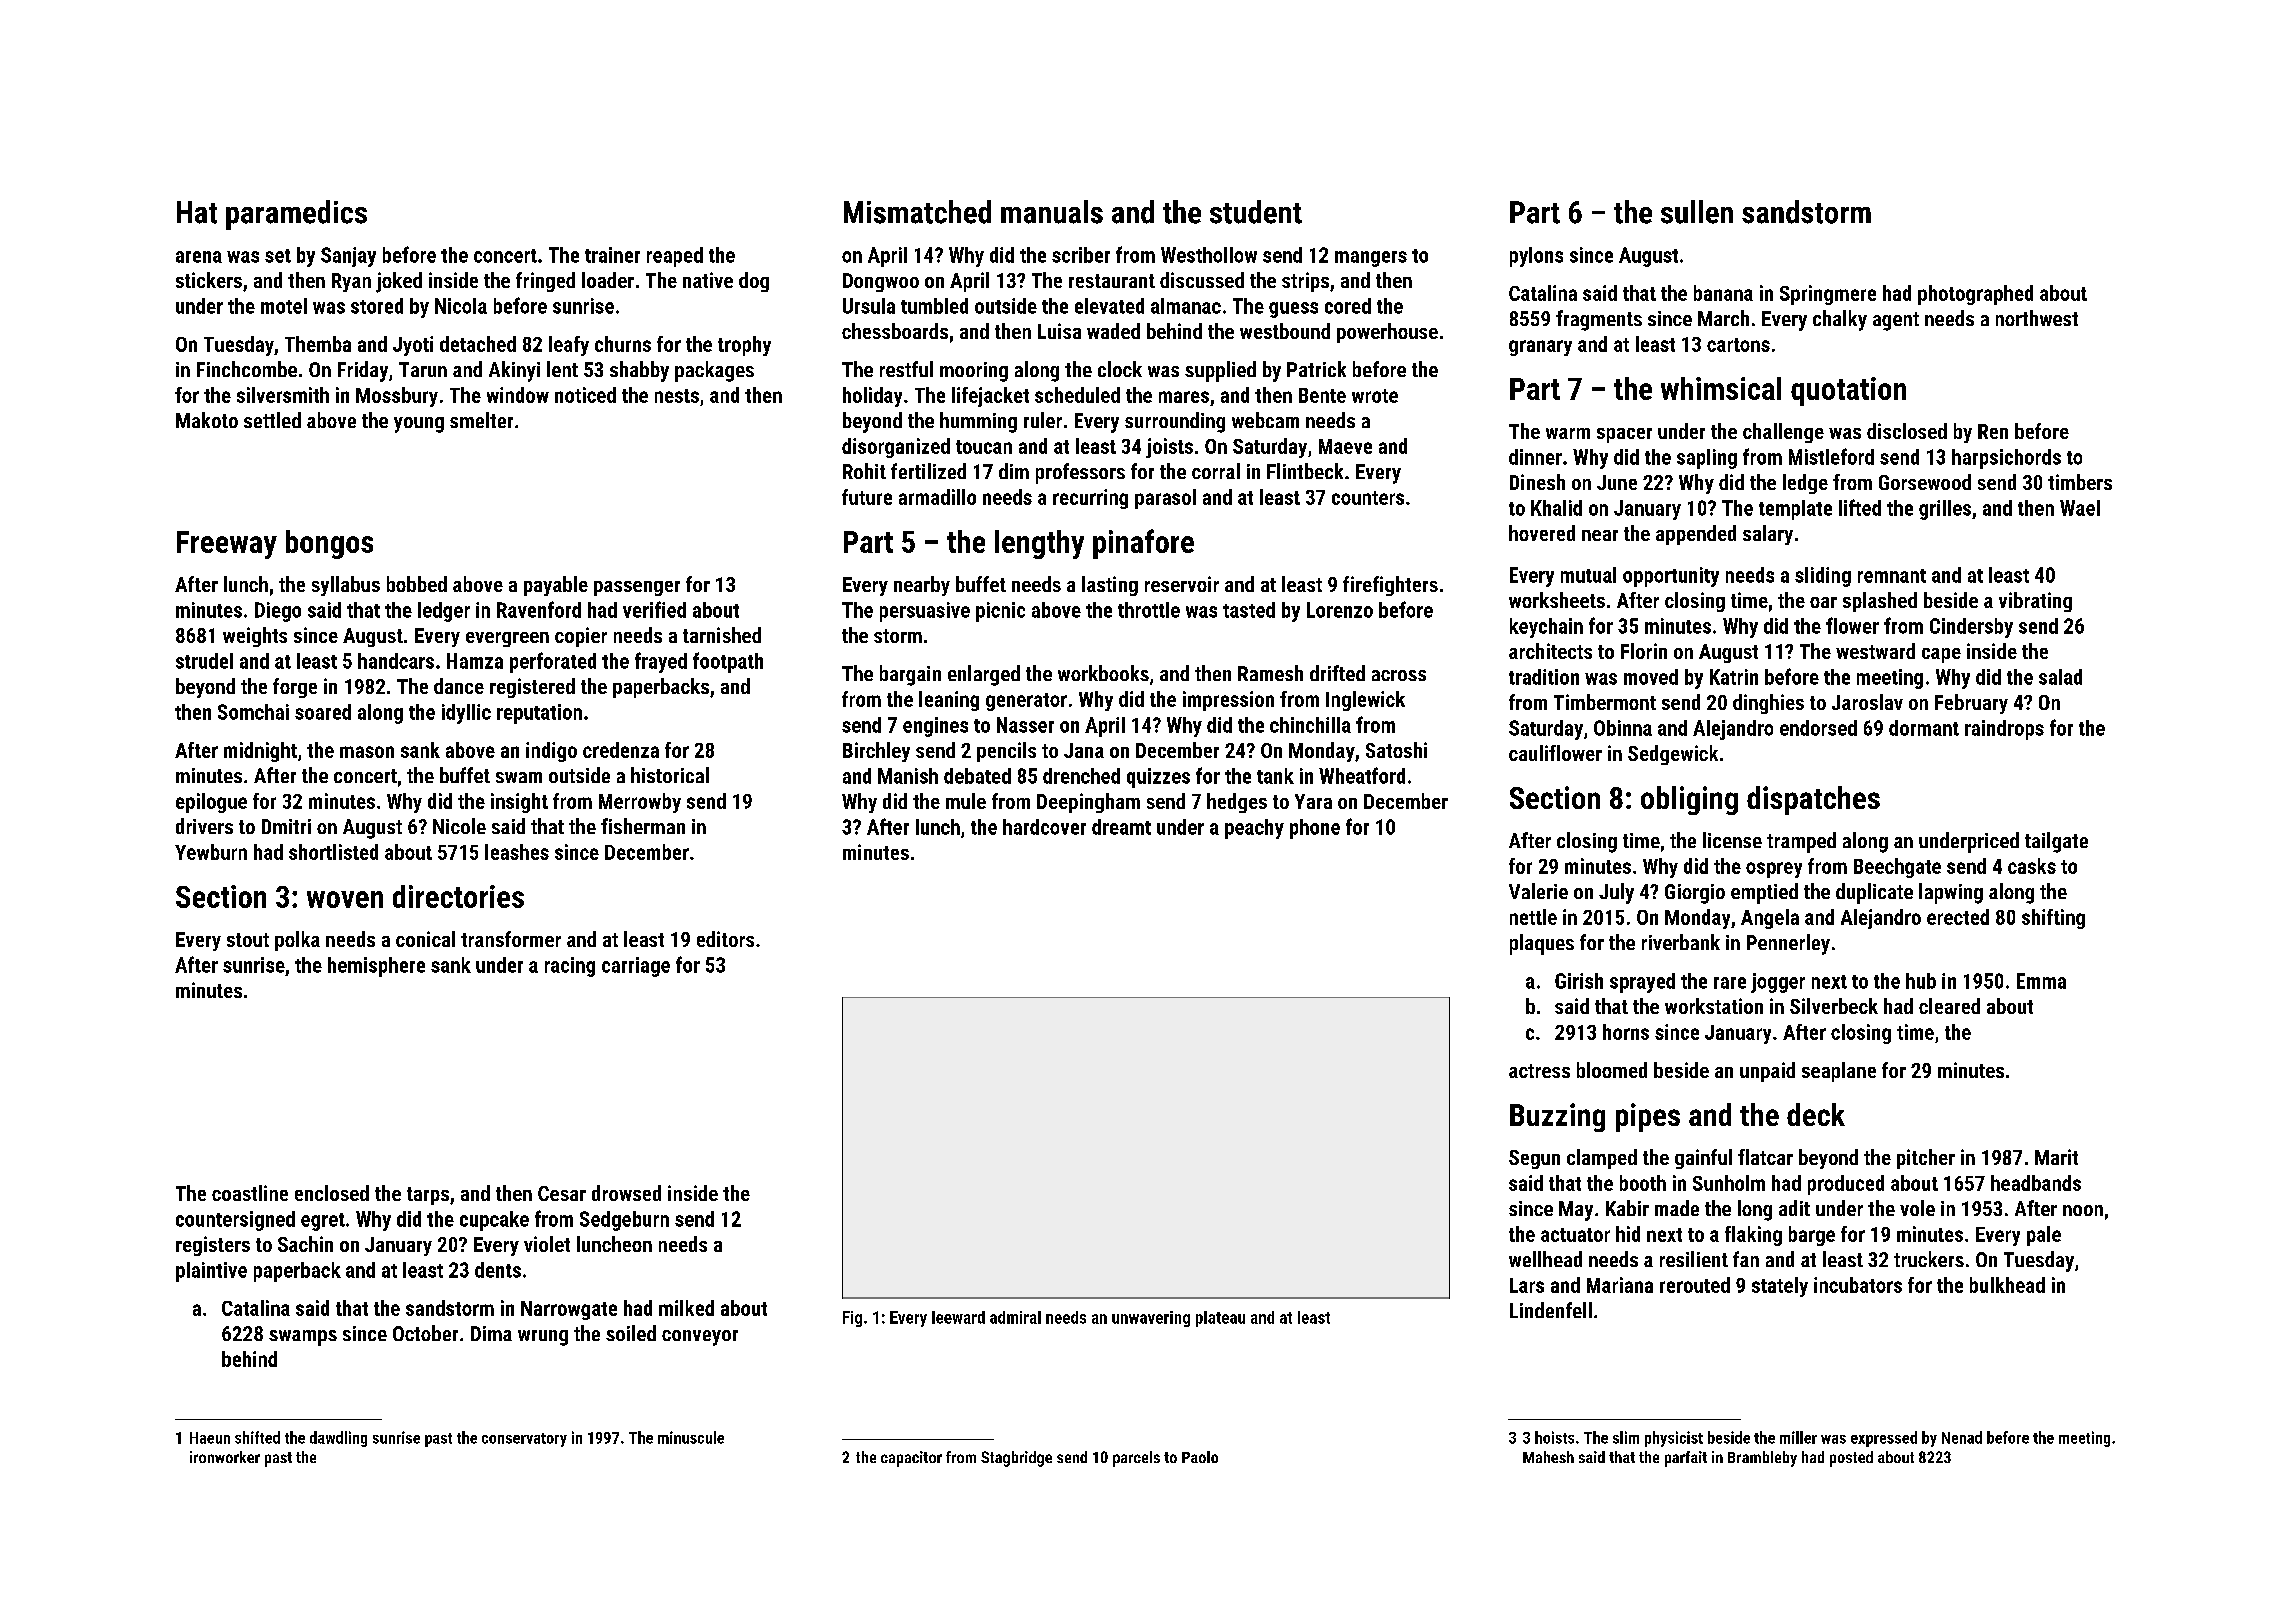 Image resolution: width=2292 pixels, height=1620 pixels. What do you see at coordinates (636, 967) in the screenshot?
I see `carriage` at bounding box center [636, 967].
